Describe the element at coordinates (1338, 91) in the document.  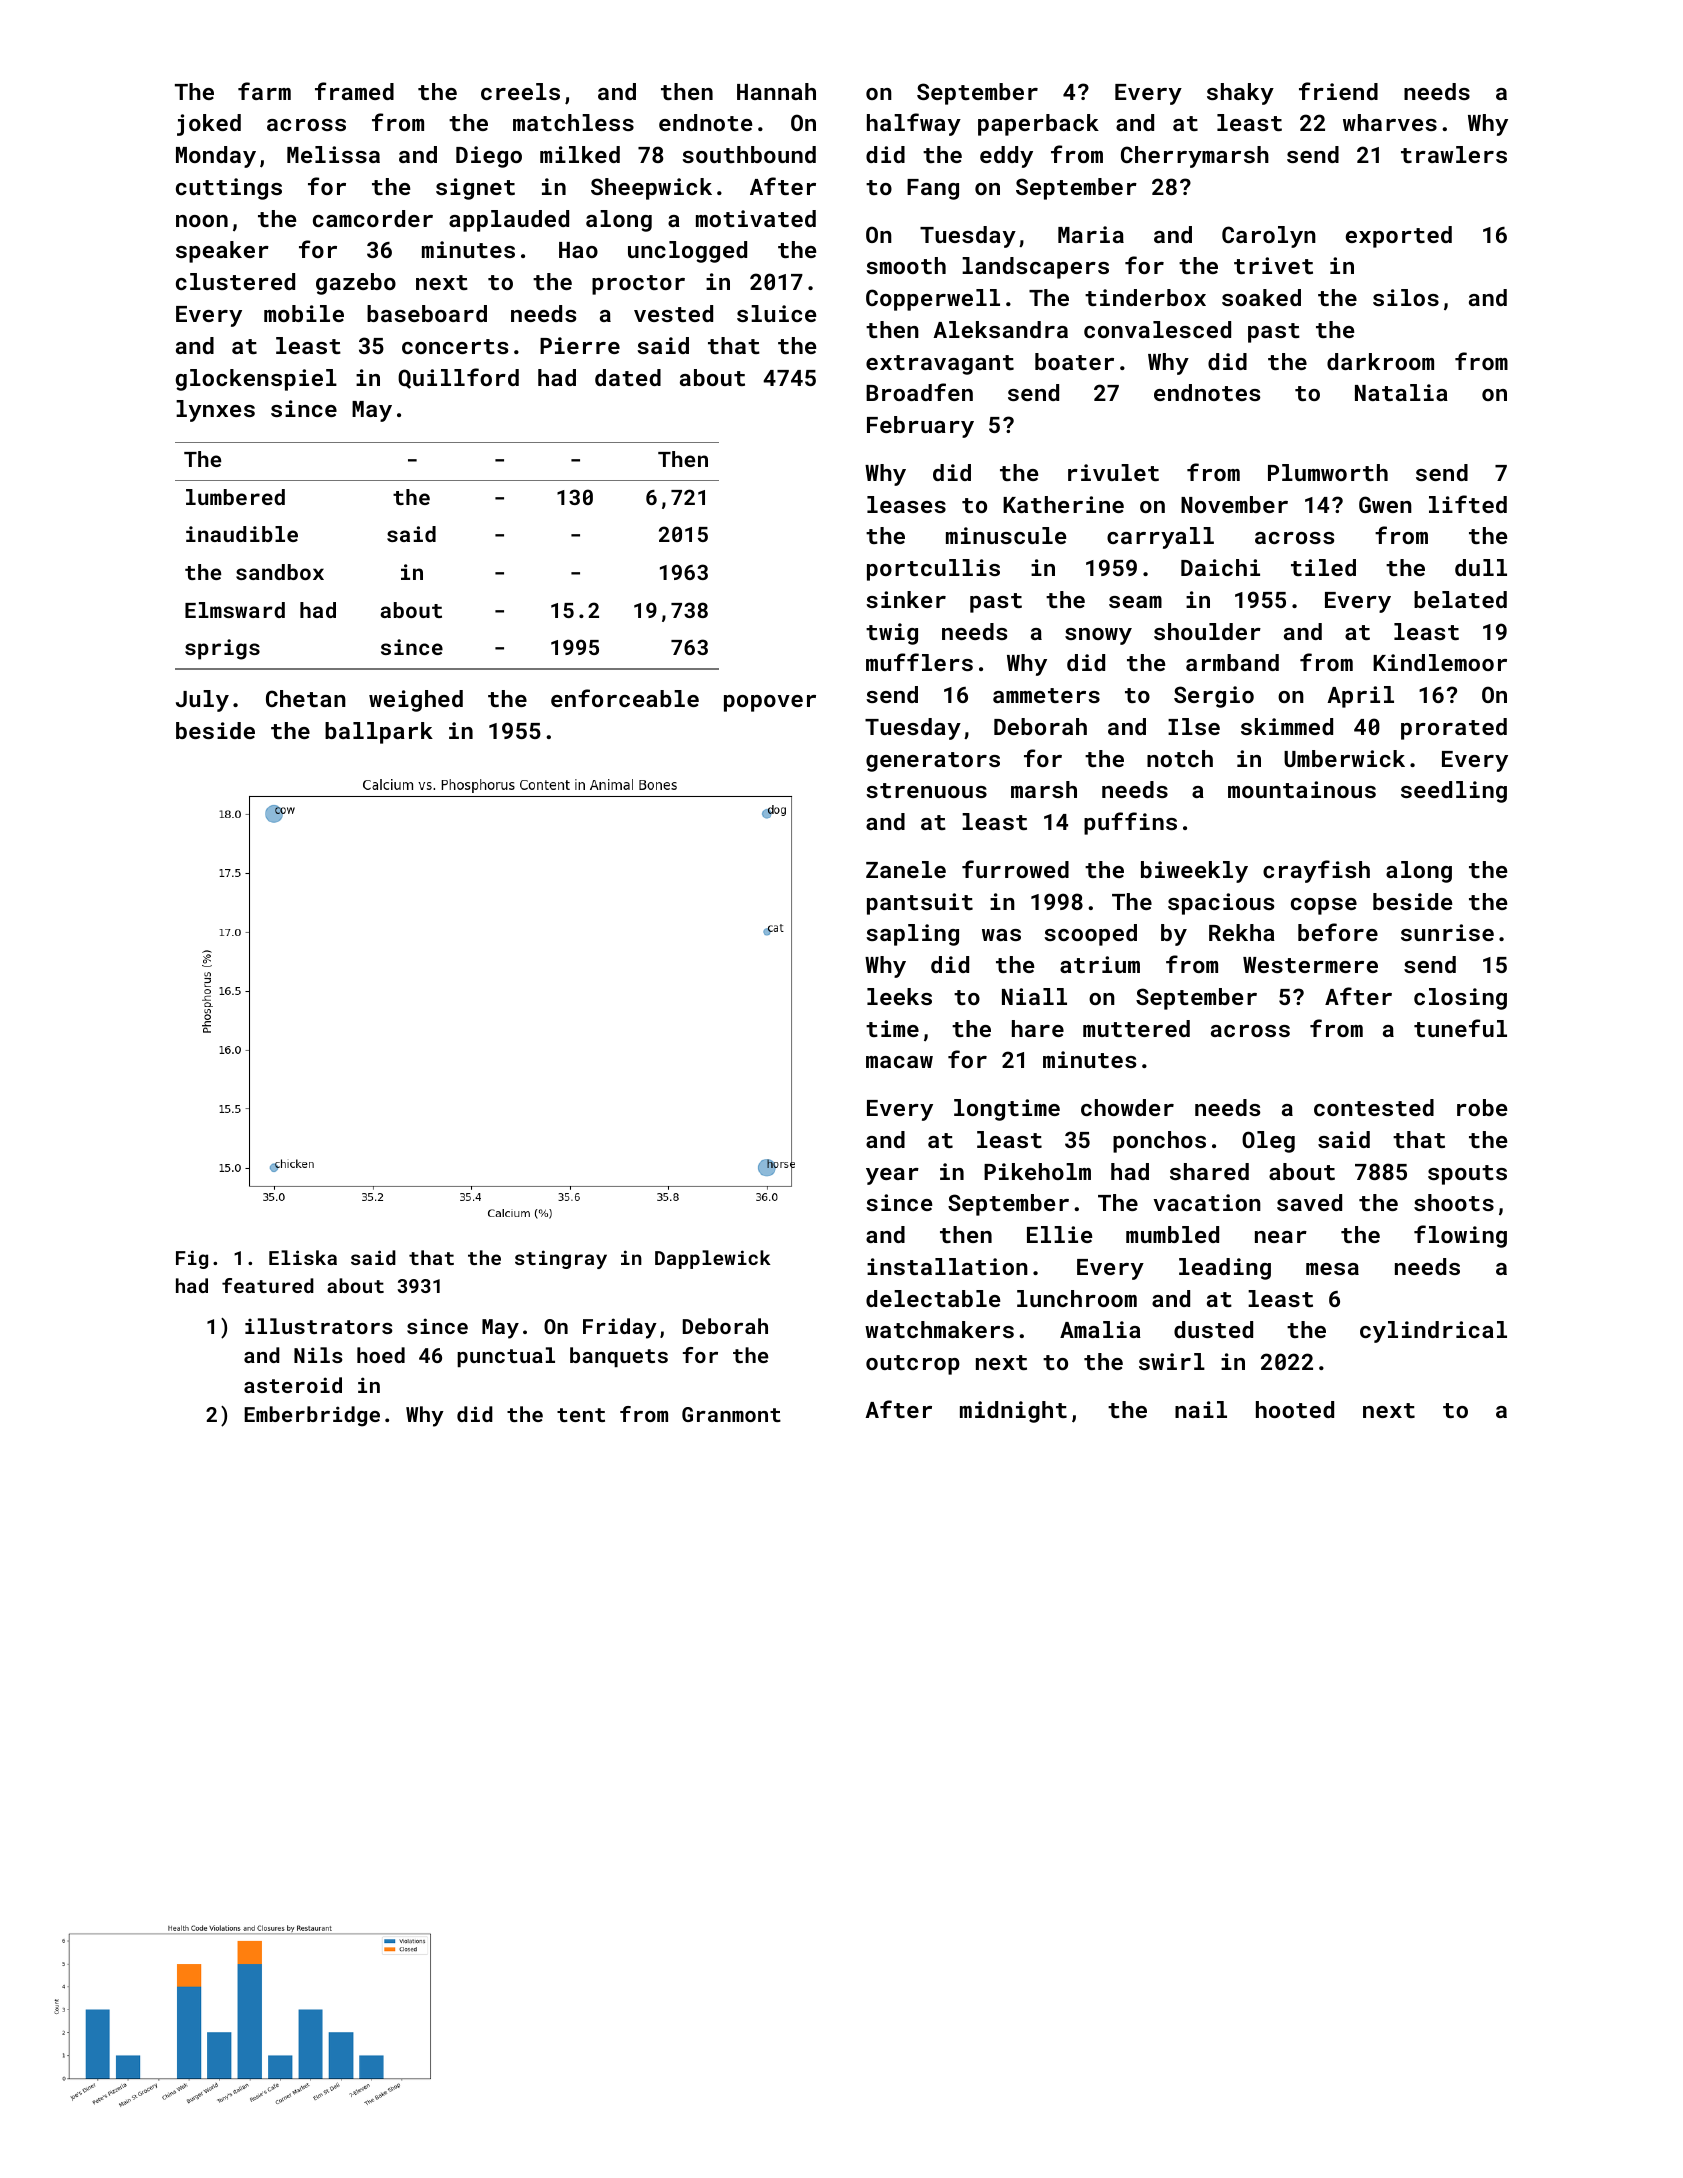
I see `friend` at that location.
